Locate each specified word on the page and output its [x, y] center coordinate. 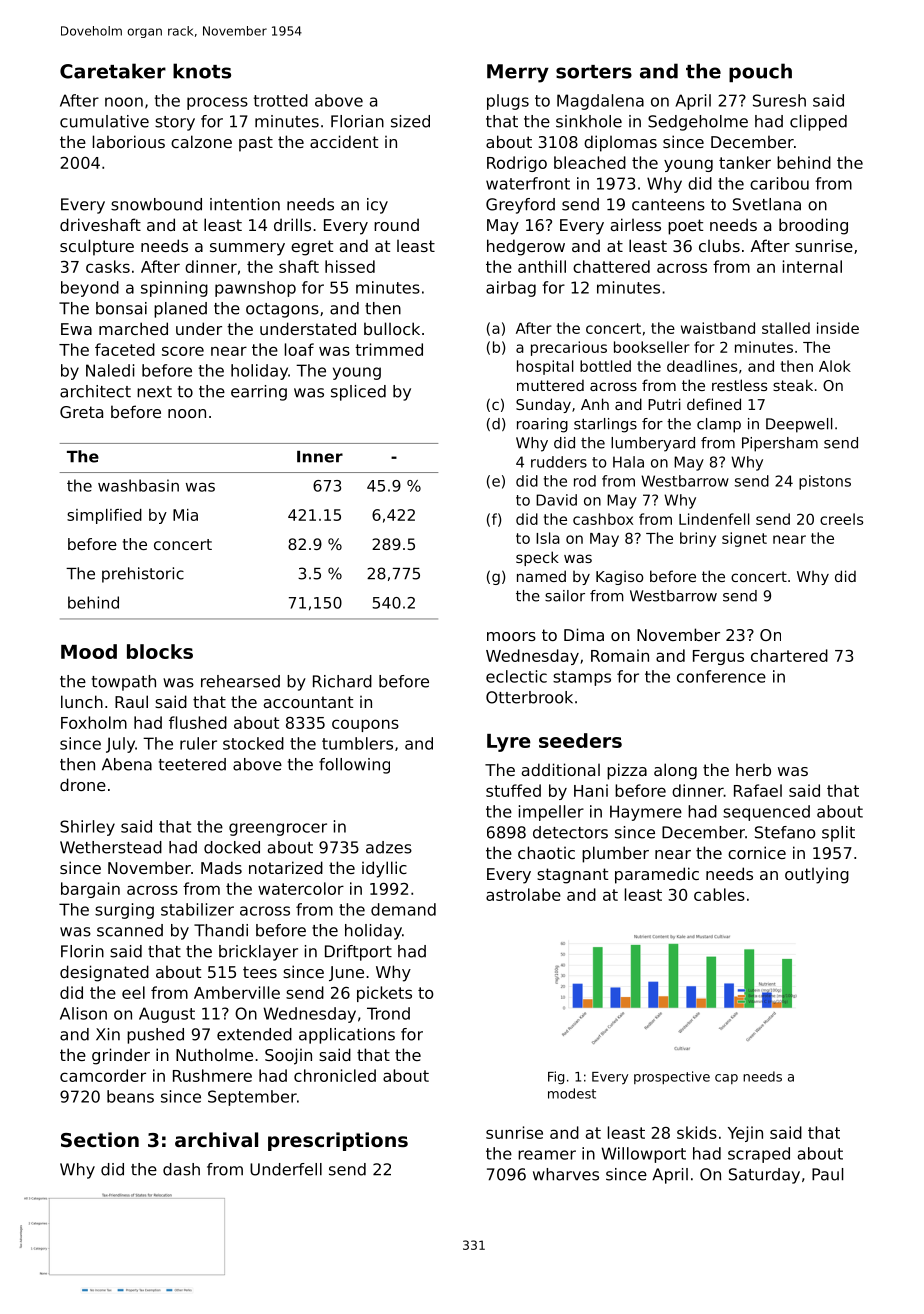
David [556, 500]
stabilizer [197, 909]
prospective [672, 1077]
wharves [566, 1174]
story [175, 123]
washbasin [138, 485]
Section [100, 1139]
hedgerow [526, 247]
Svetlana [767, 204]
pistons [825, 482]
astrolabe [523, 894]
